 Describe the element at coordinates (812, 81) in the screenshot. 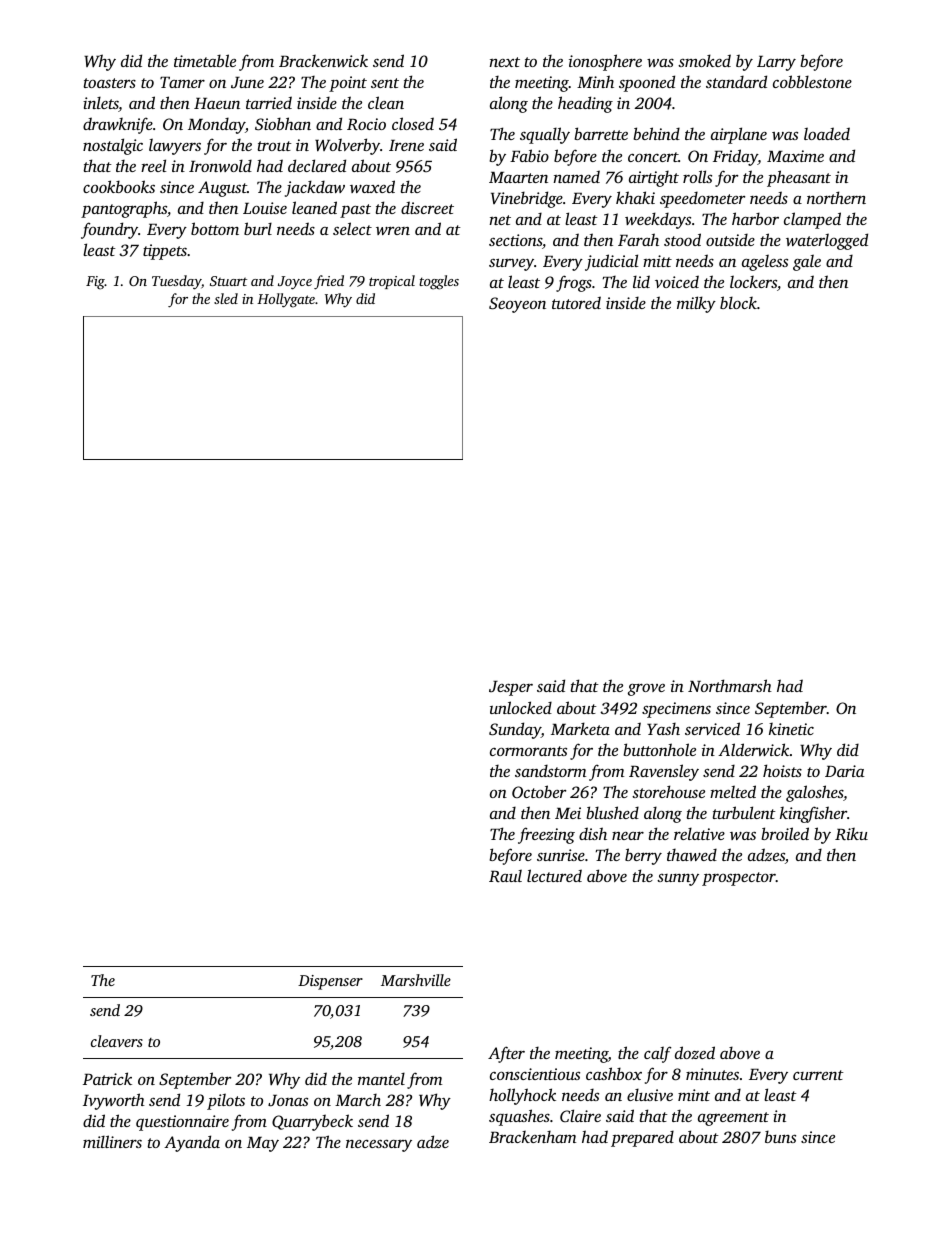

I see `cobblestone` at that location.
